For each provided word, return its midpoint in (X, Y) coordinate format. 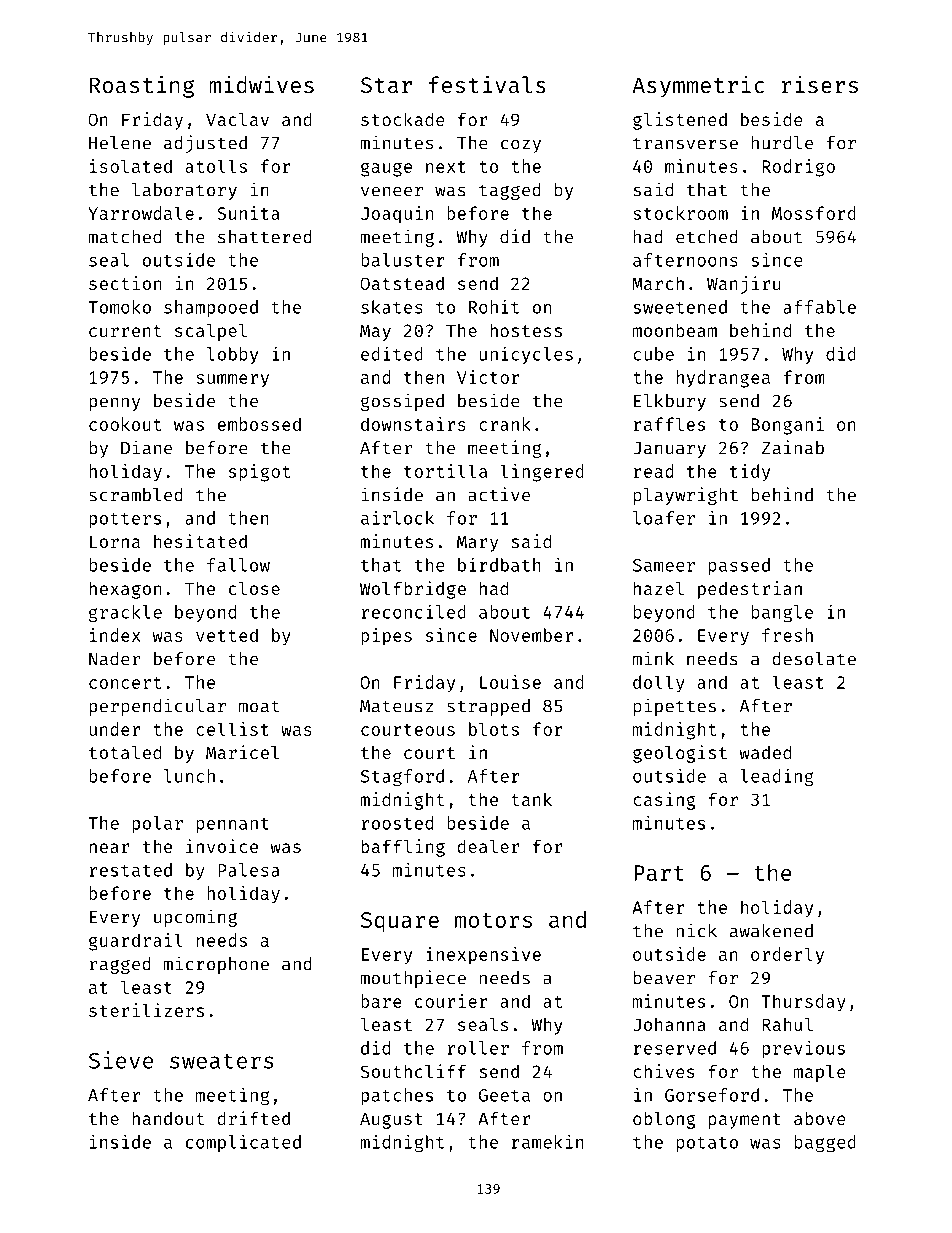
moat (259, 706)
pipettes (675, 707)
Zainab (793, 447)
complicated (243, 1143)
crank (505, 424)
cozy (521, 146)
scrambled (136, 495)
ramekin (548, 1142)
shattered (265, 237)
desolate (814, 659)
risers (820, 84)
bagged (825, 1144)
